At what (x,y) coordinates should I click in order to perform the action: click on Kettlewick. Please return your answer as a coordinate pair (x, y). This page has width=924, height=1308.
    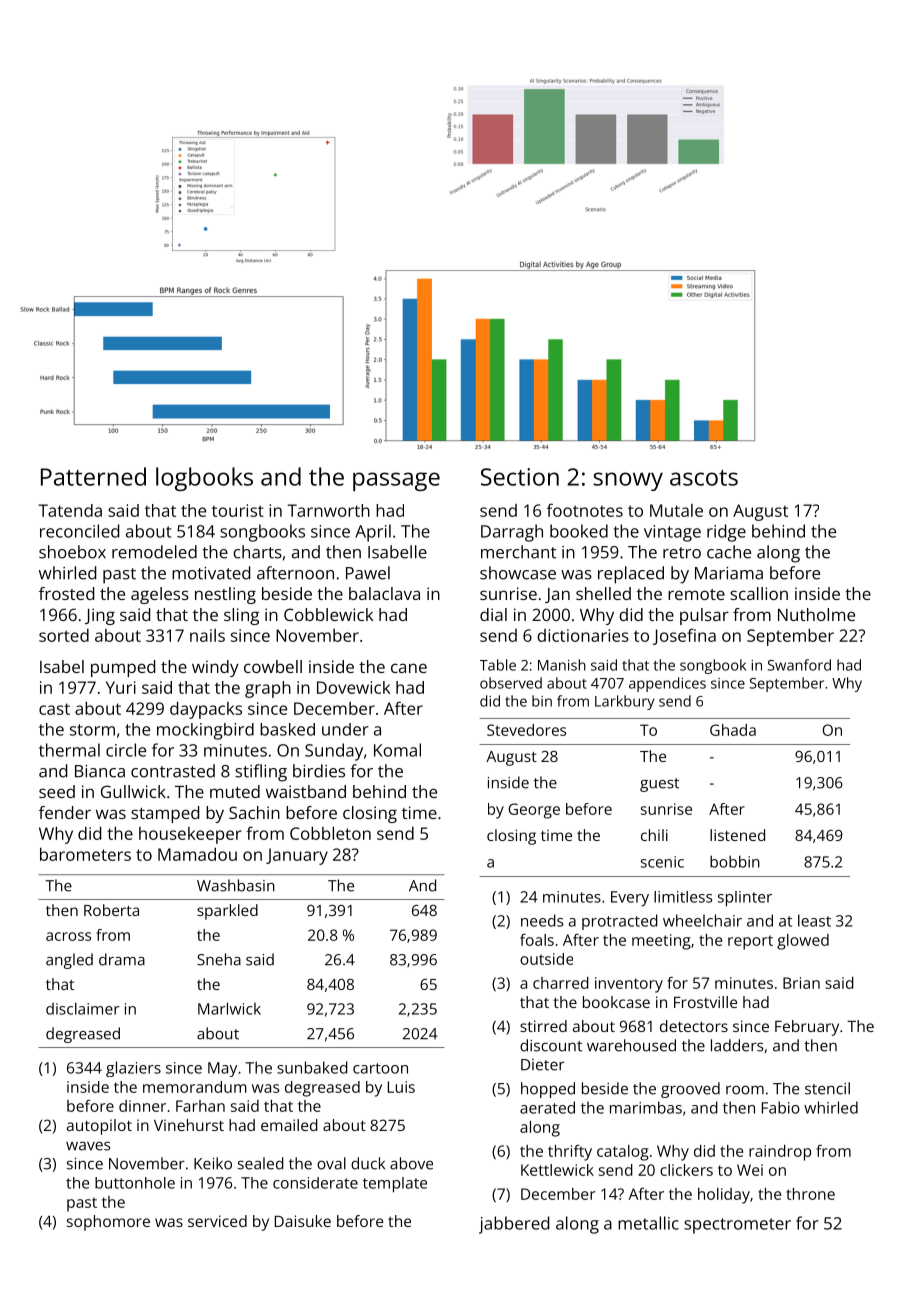
    Looking at the image, I should click on (557, 1170).
